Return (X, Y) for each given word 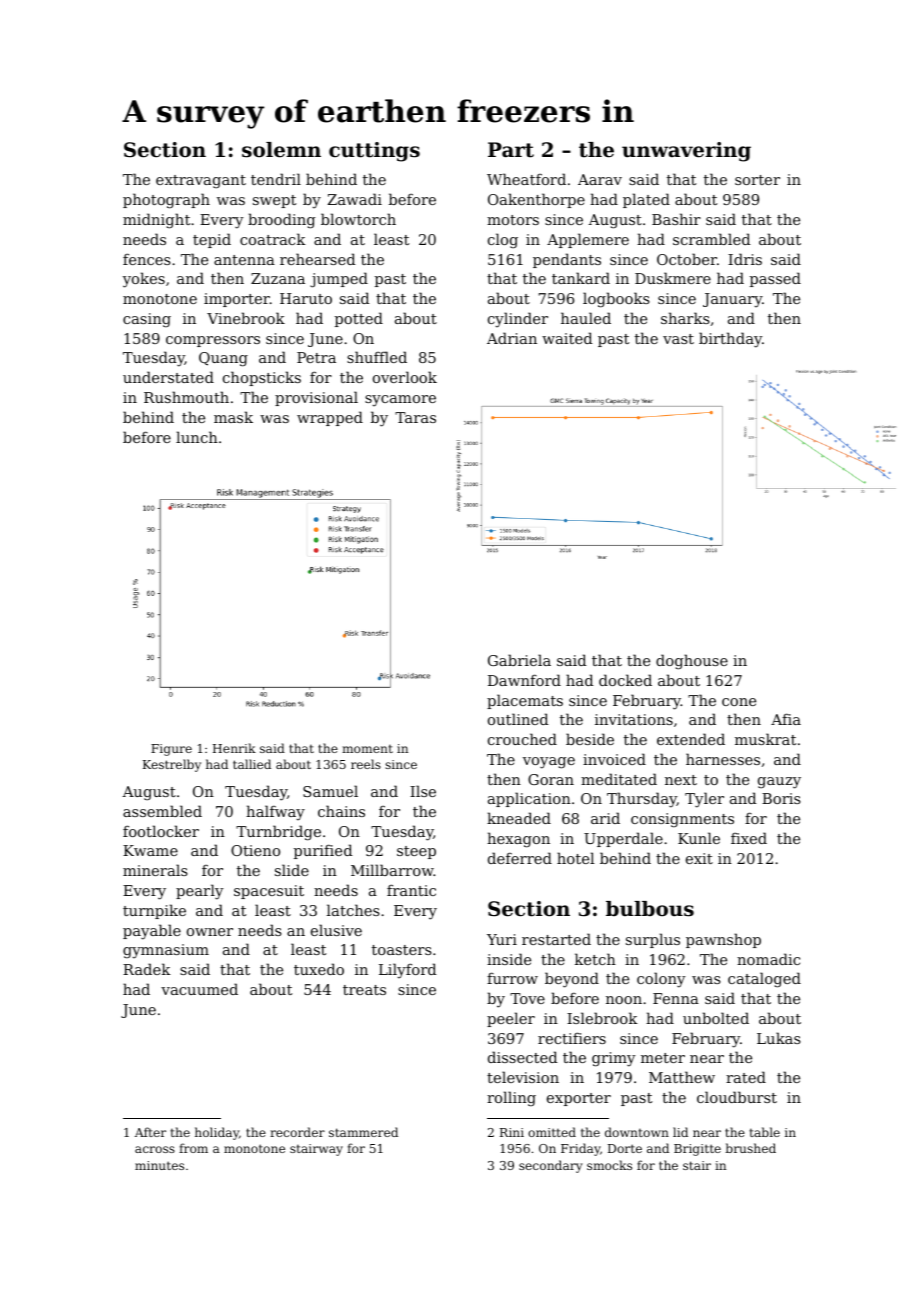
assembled (162, 811)
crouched (522, 739)
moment (367, 748)
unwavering (686, 152)
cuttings (374, 152)
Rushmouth (186, 397)
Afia (786, 719)
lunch (197, 437)
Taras (415, 417)
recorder (297, 1132)
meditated (619, 779)
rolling (511, 1098)
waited (567, 338)
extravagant (201, 182)
